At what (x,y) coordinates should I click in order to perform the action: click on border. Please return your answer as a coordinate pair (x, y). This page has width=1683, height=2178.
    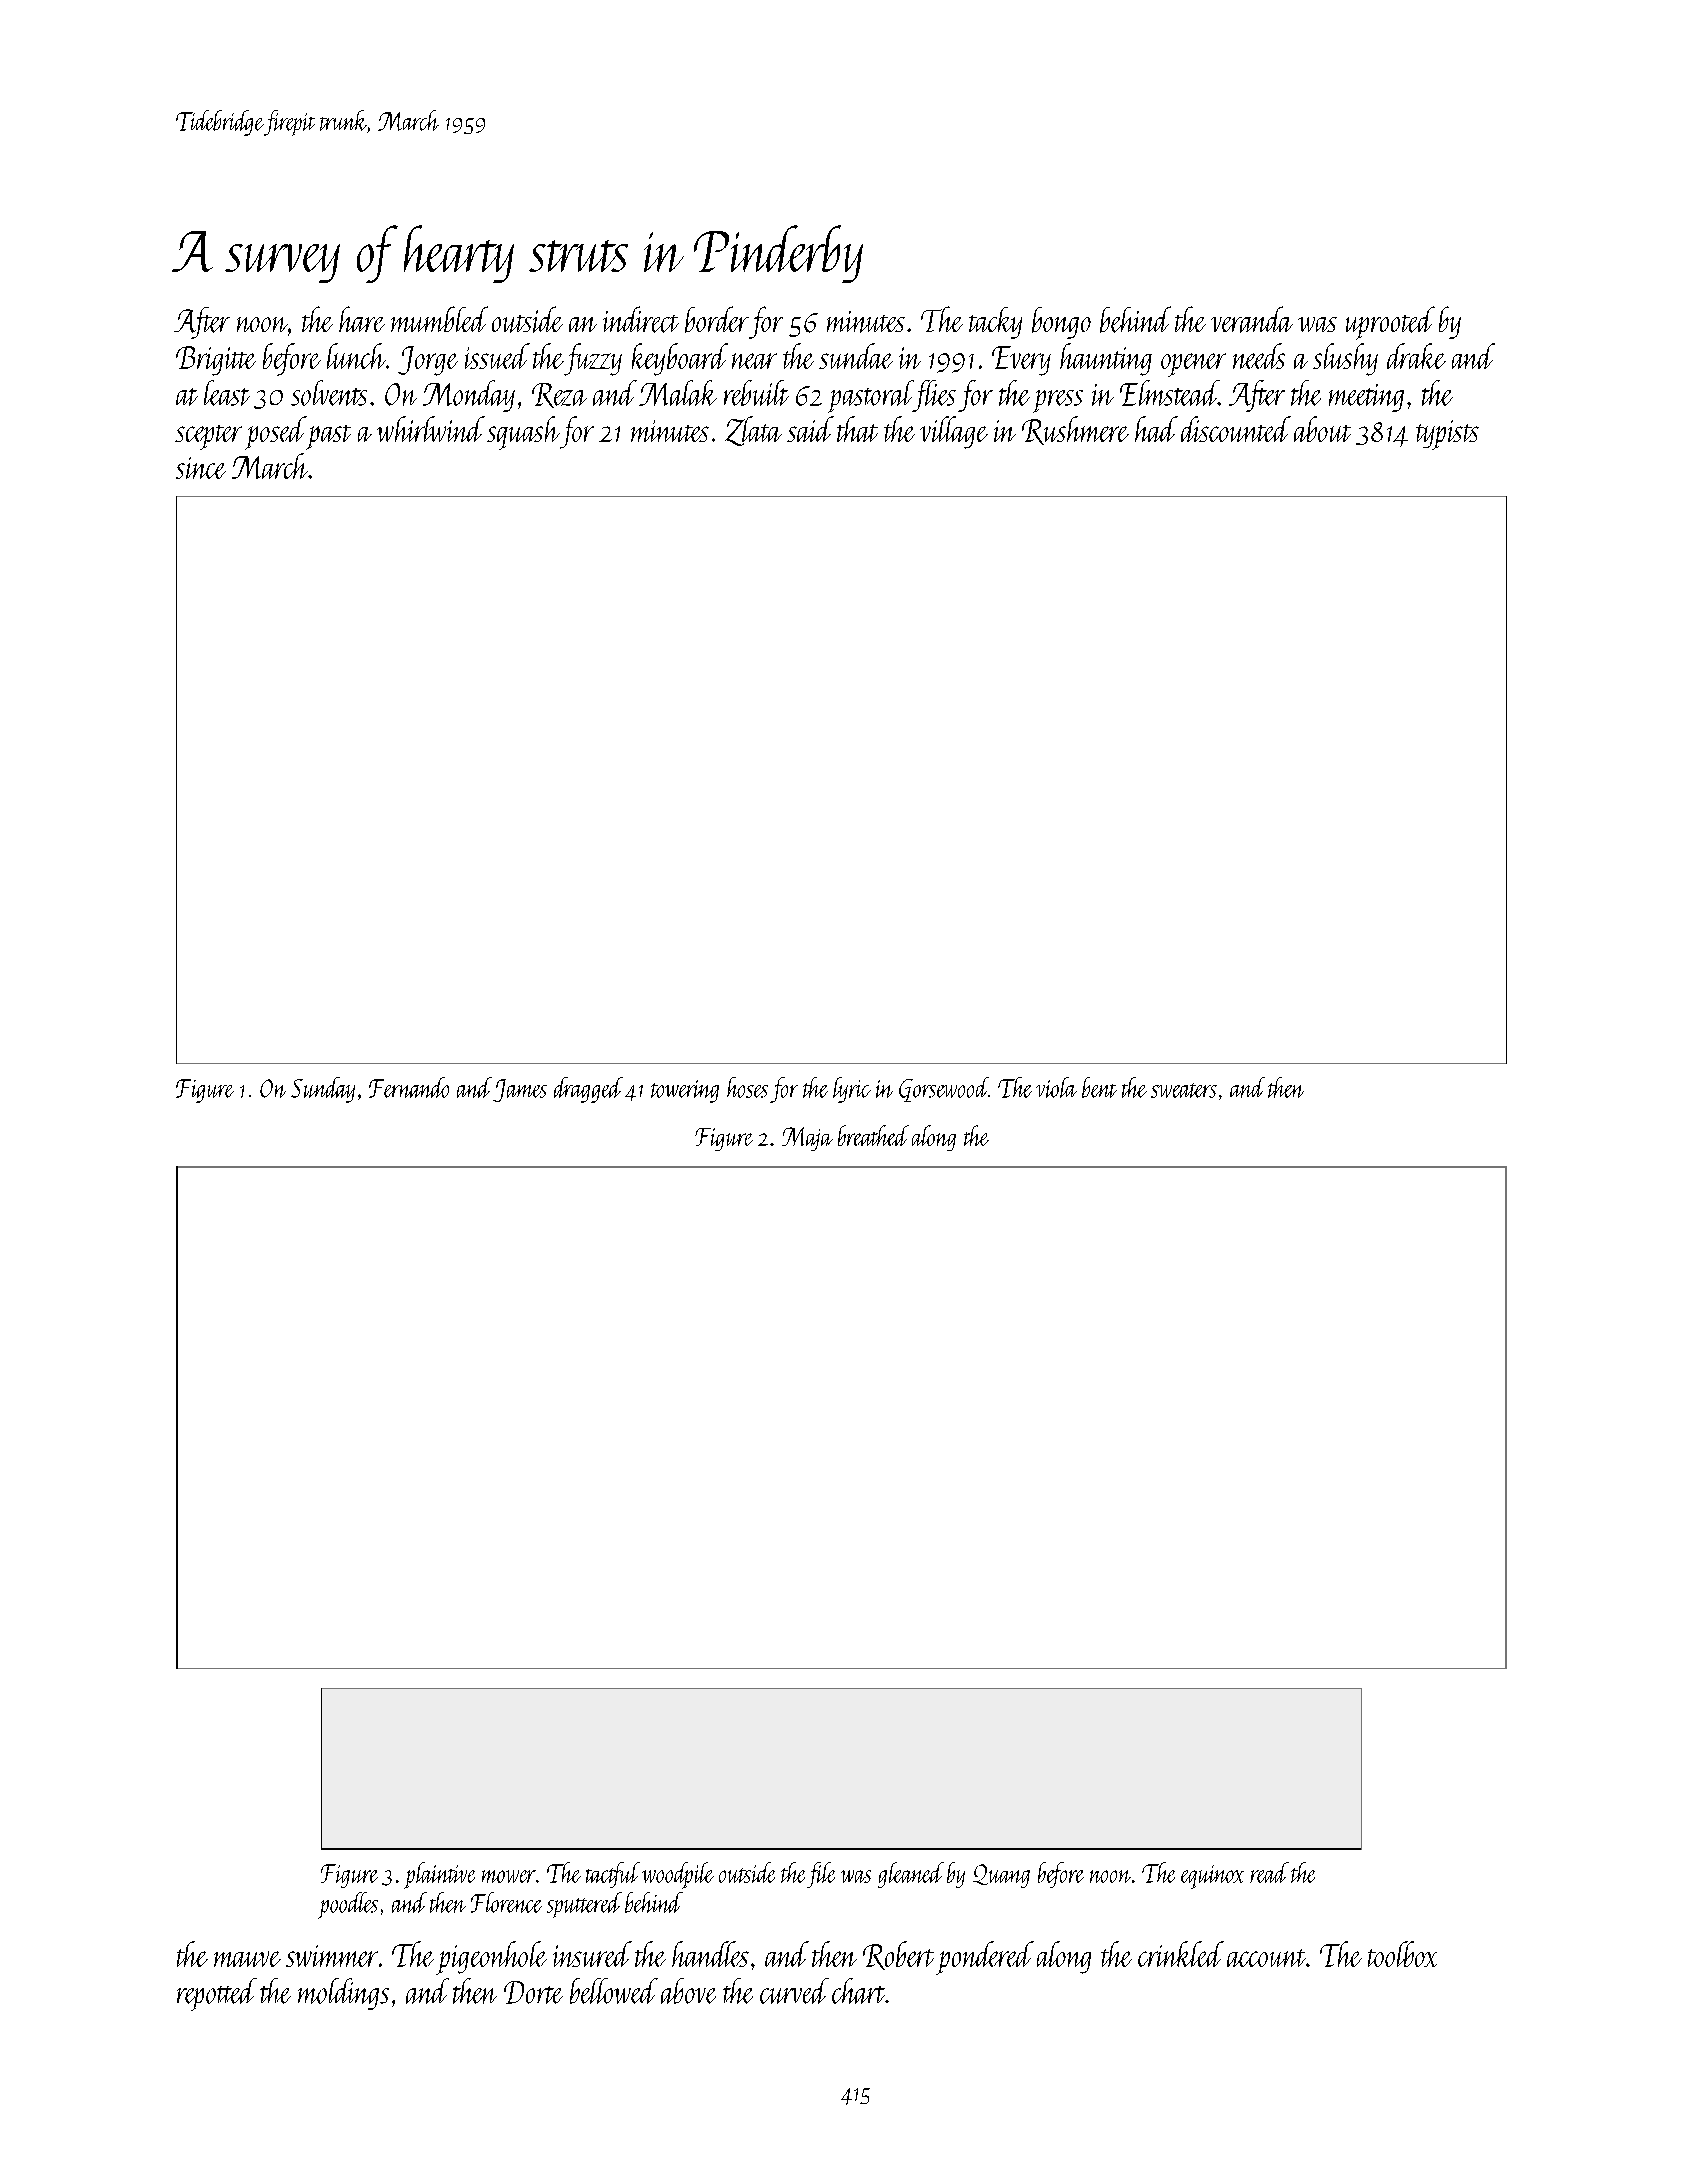
    Looking at the image, I should click on (717, 319).
